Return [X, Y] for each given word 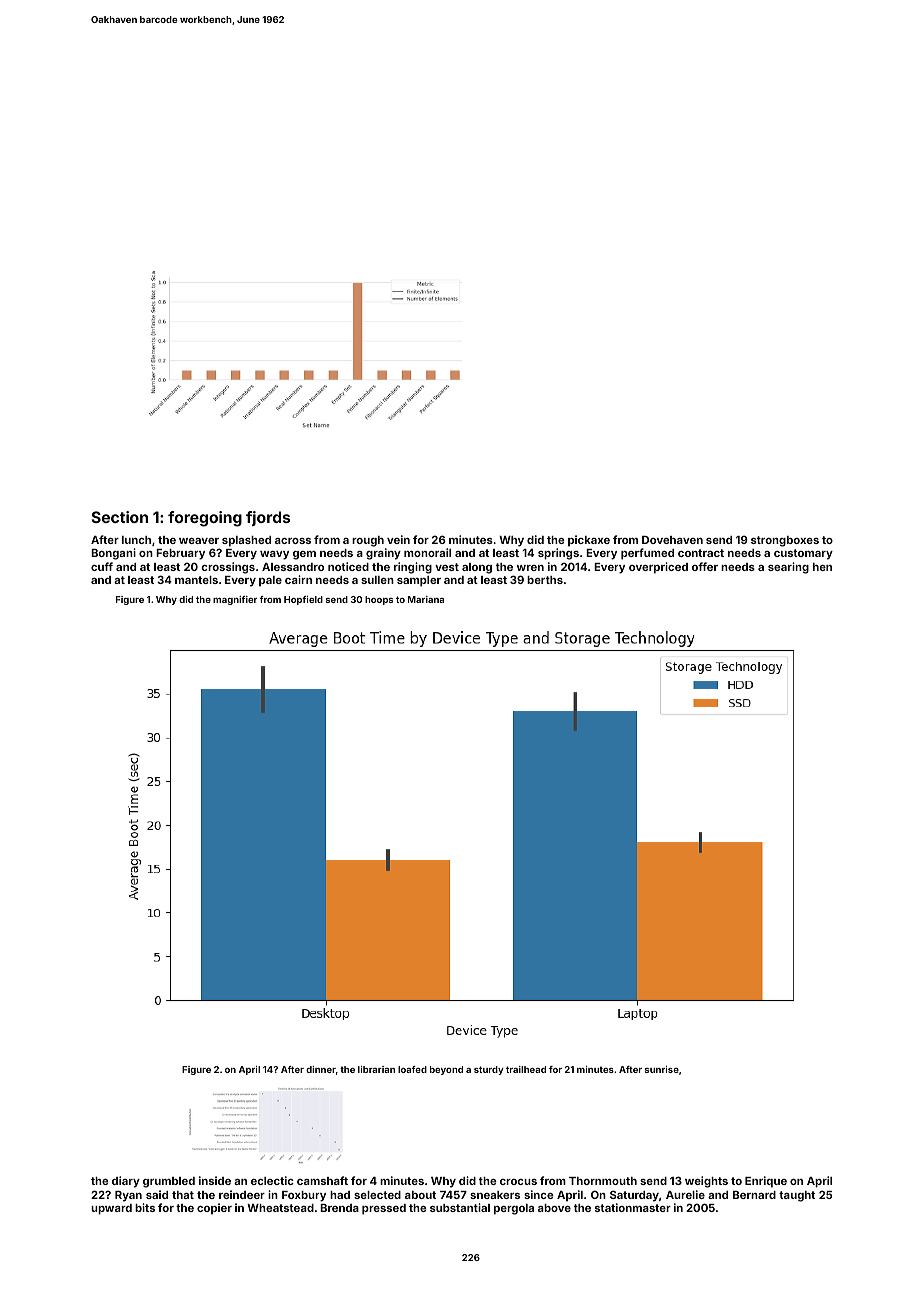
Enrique [766, 1182]
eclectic [272, 1180]
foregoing [205, 519]
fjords [268, 518]
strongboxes [785, 541]
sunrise [662, 1069]
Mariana [426, 599]
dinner [321, 1069]
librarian [376, 1069]
